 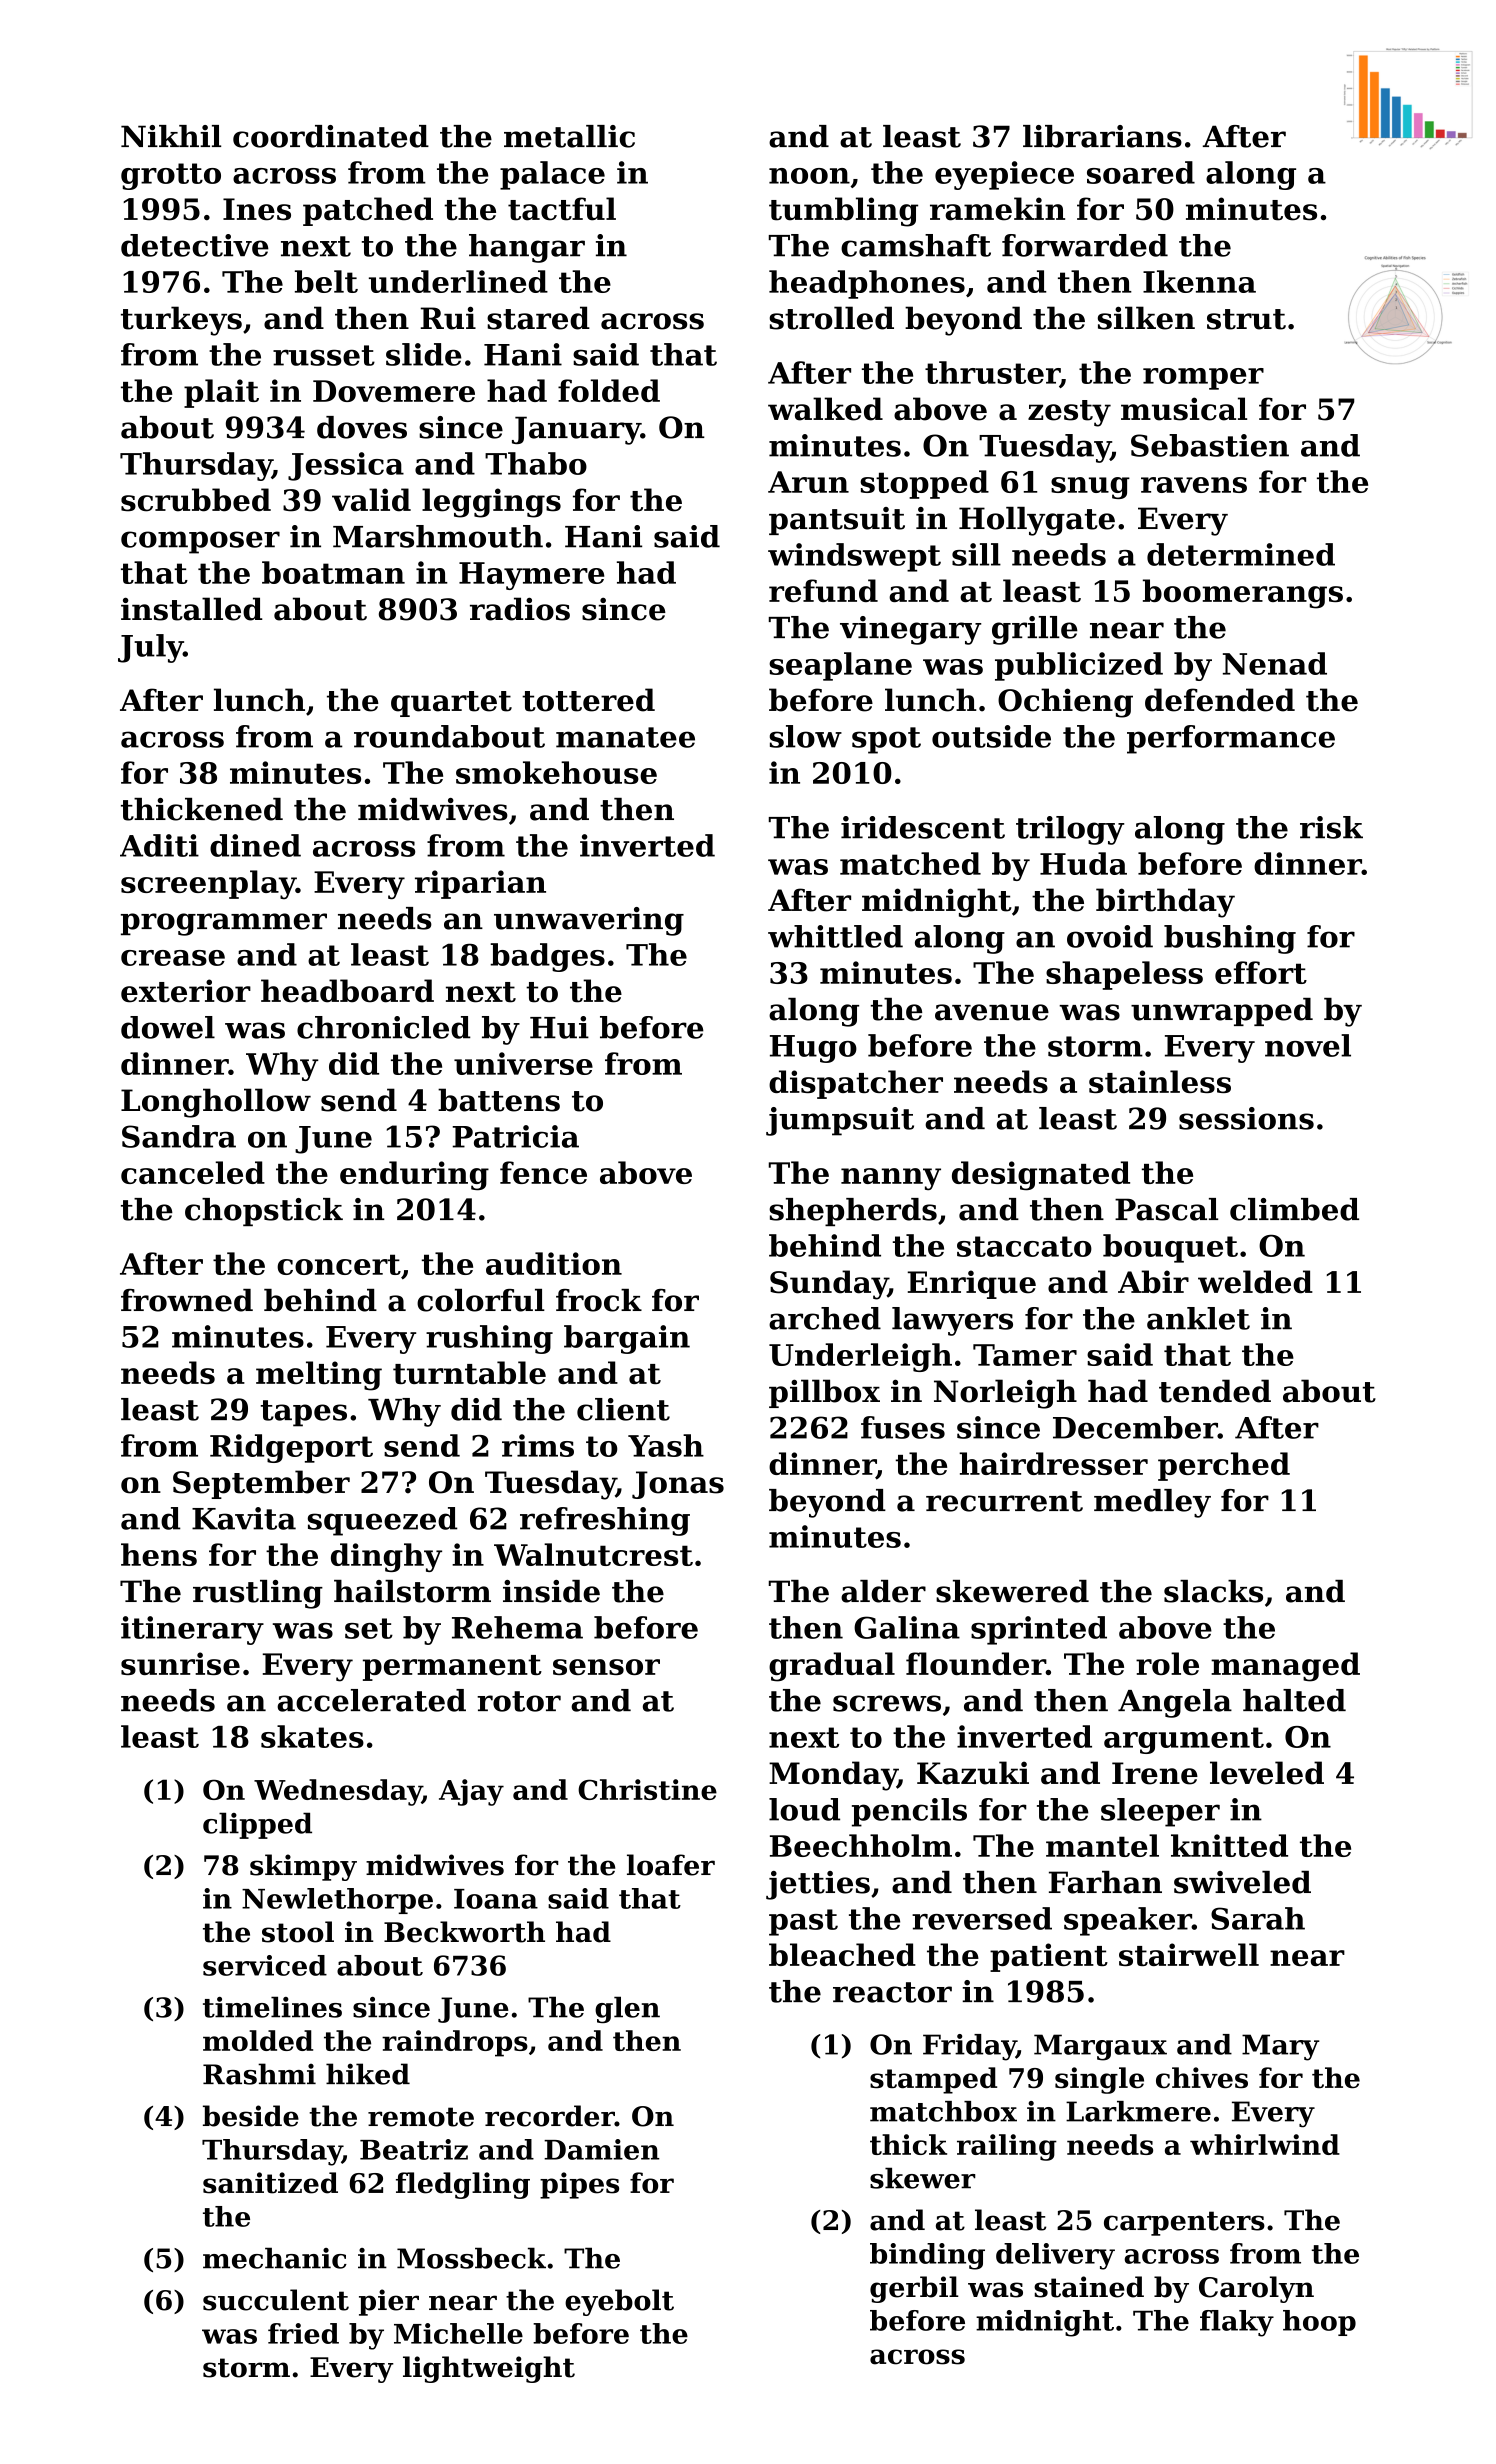 What do you see at coordinates (1246, 319) in the document?
I see `strut` at bounding box center [1246, 319].
